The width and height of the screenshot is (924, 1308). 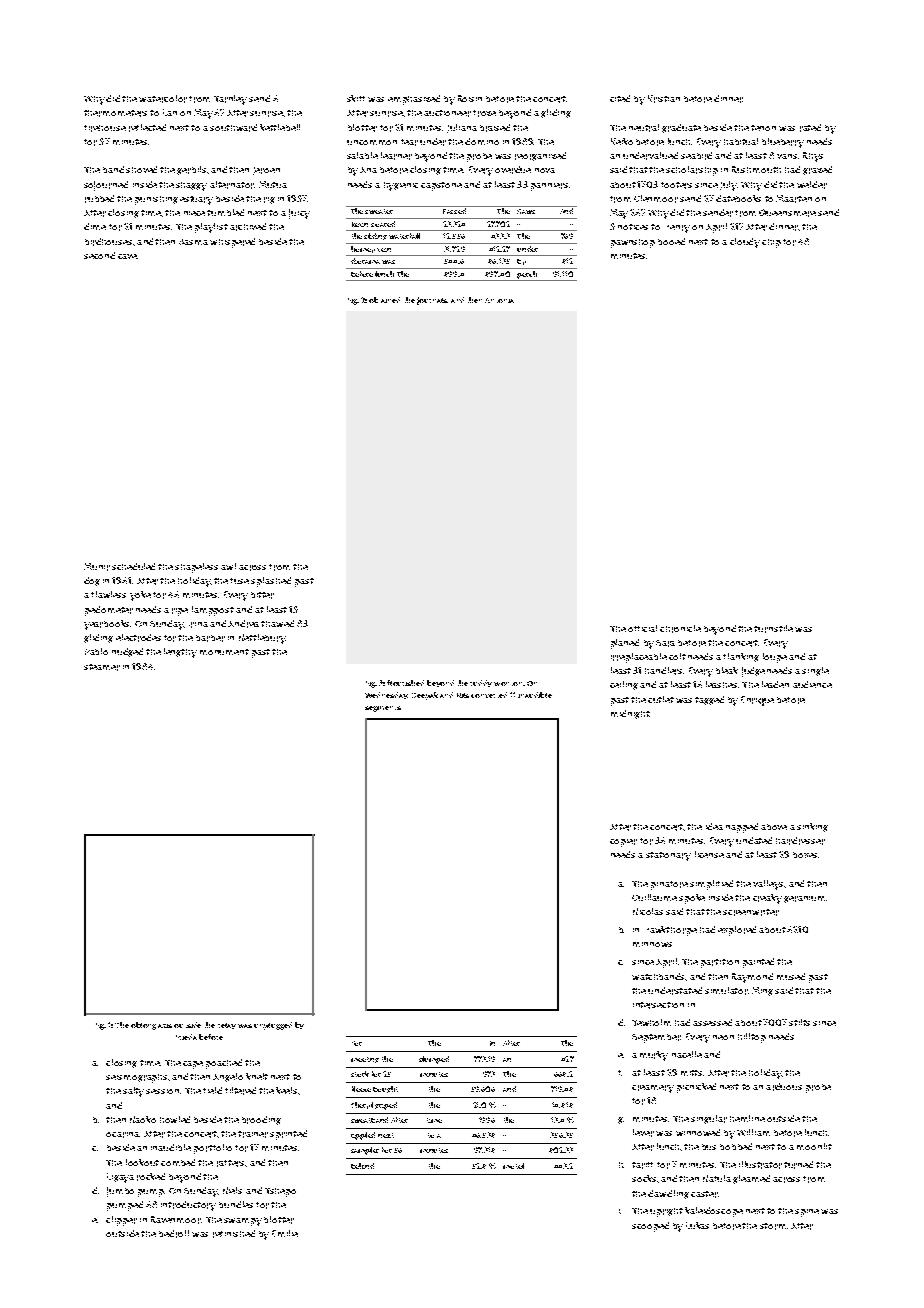 I want to click on Emilie, so click(x=285, y=1233).
